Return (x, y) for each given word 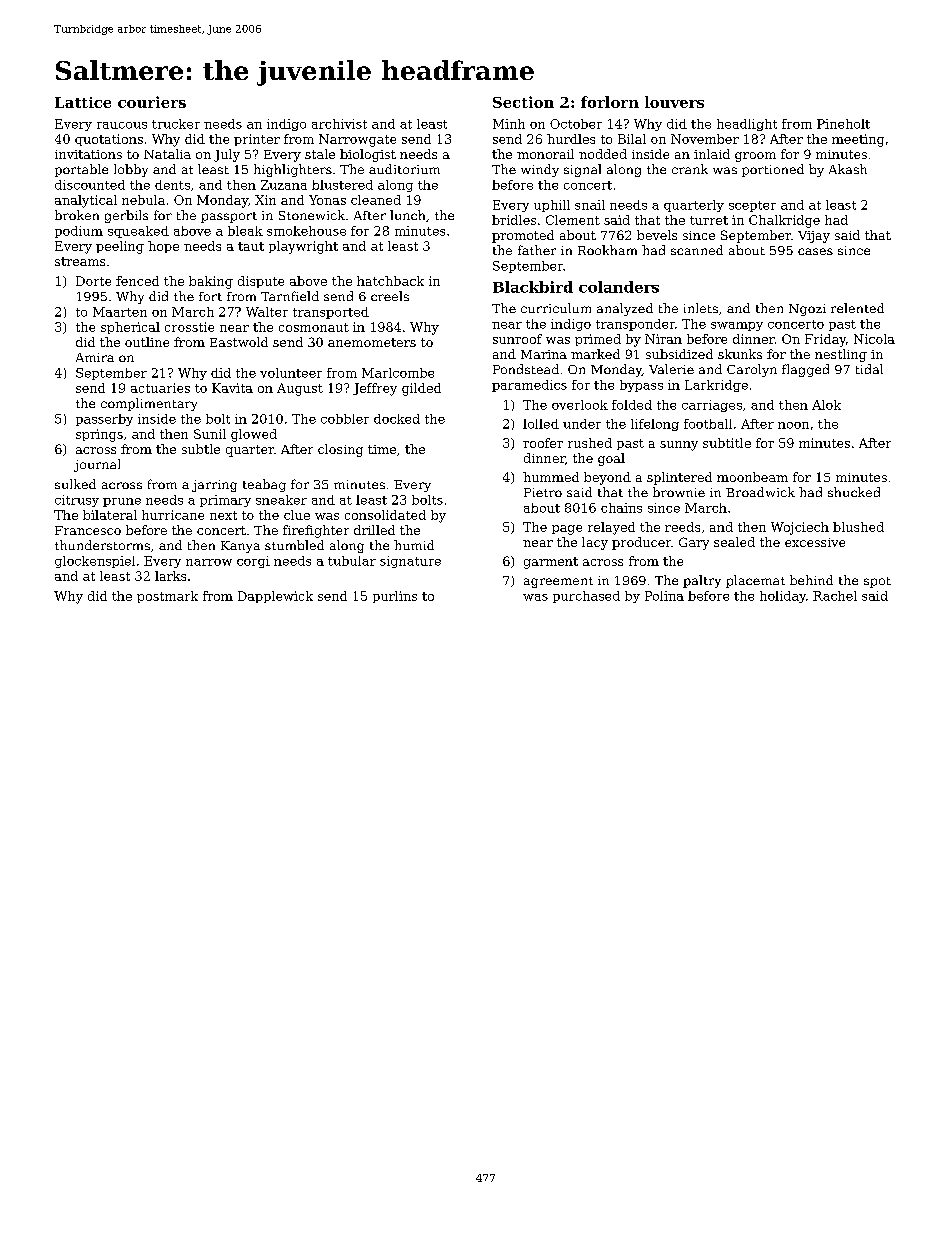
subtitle (727, 443)
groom (755, 157)
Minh (509, 124)
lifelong (655, 425)
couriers (152, 102)
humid (414, 545)
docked (397, 419)
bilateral (110, 515)
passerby (104, 420)
